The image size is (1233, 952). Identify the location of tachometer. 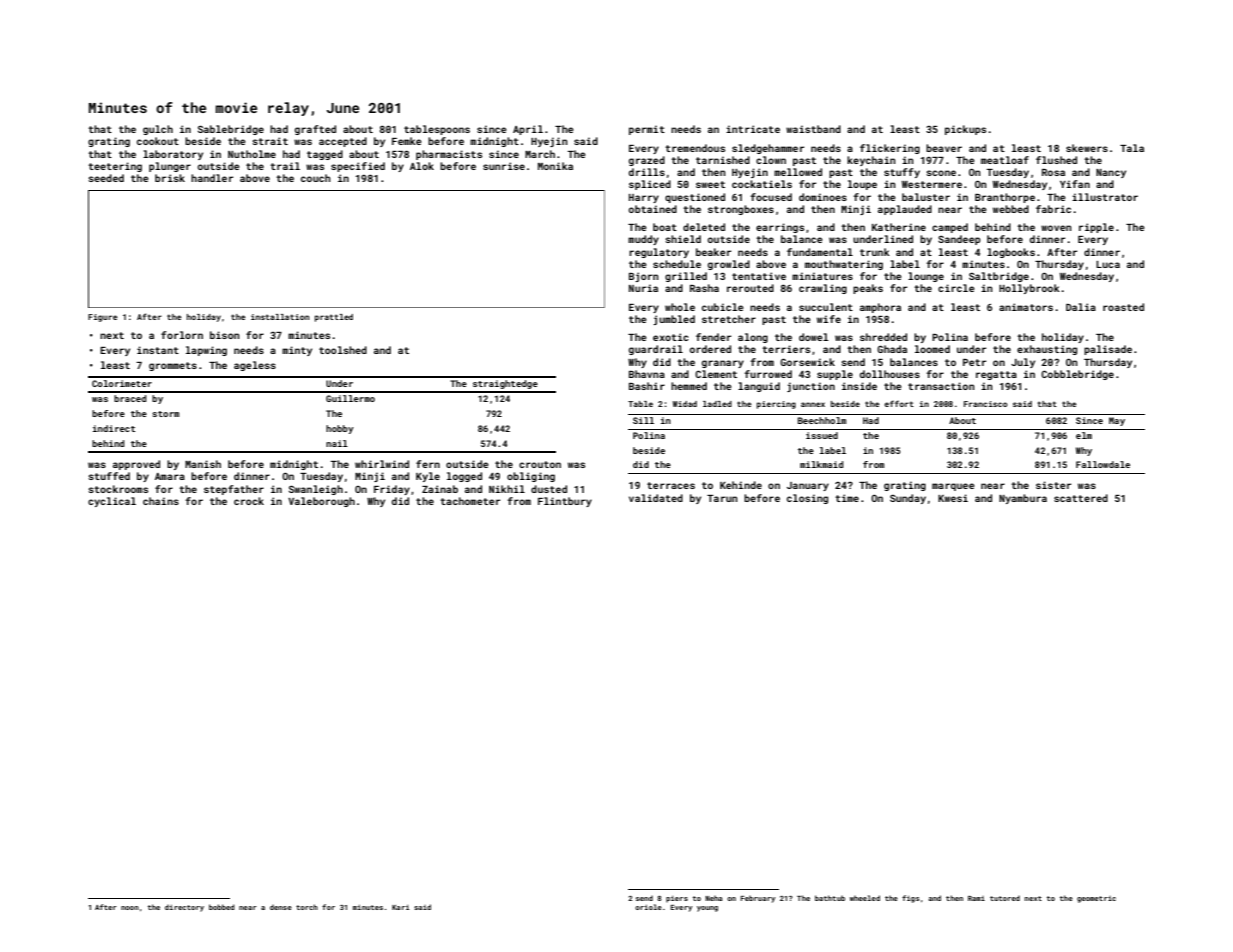
(470, 501).
